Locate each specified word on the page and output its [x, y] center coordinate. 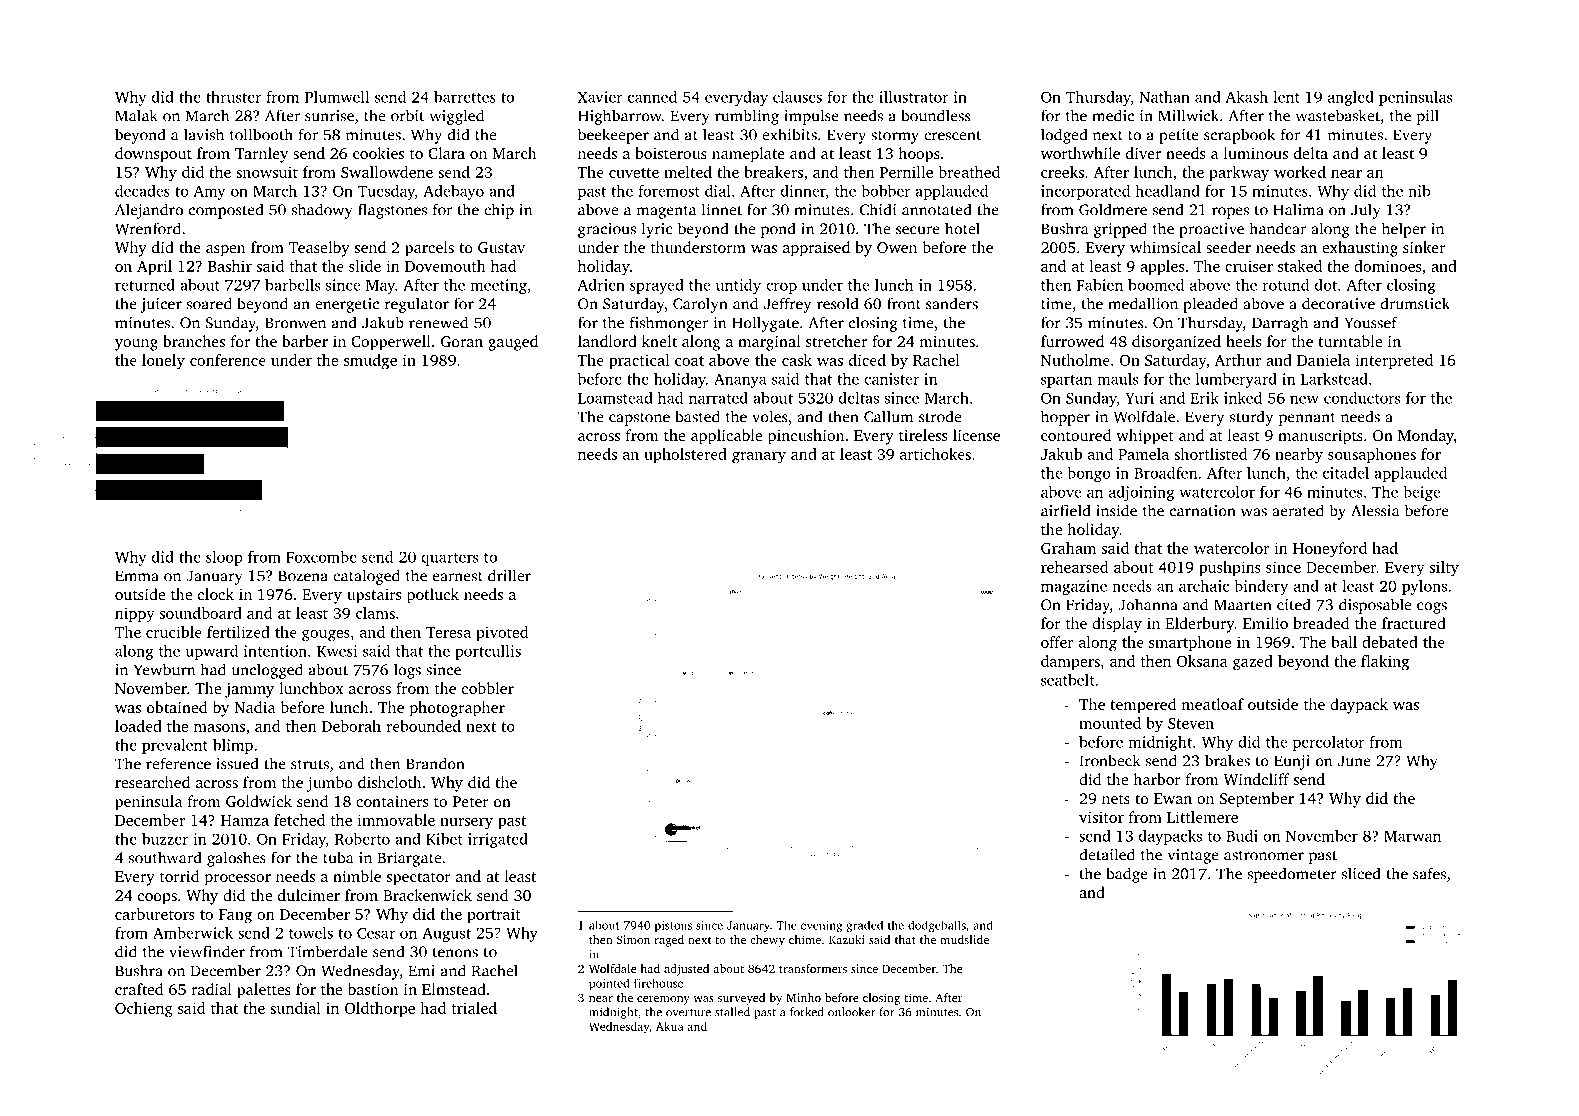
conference [228, 360]
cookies [378, 153]
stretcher [836, 341]
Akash [1247, 97]
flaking [1385, 663]
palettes [264, 991]
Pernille [906, 172]
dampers [1070, 662]
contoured [1076, 435]
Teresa [448, 632]
